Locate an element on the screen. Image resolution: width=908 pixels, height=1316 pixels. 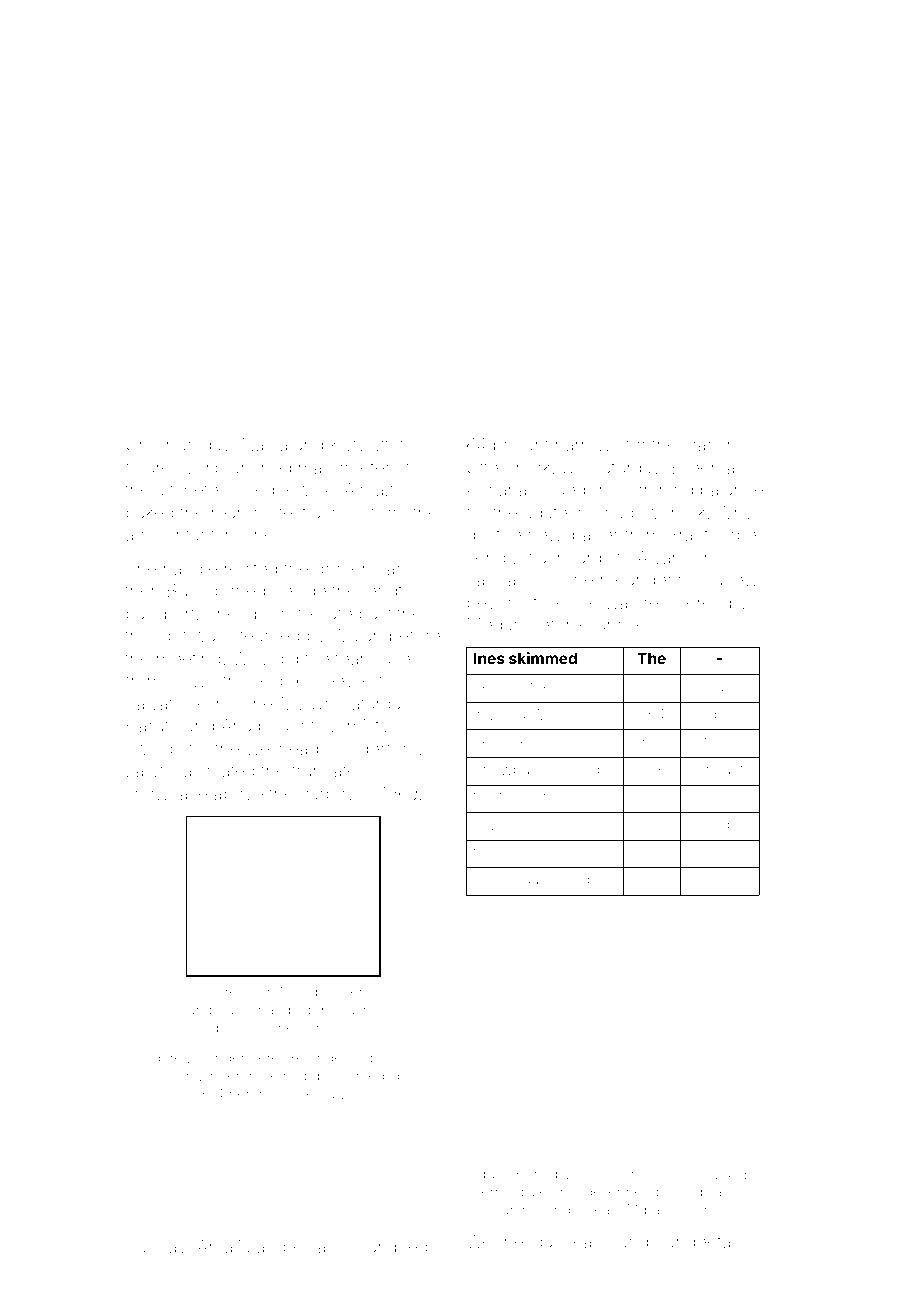
Every is located at coordinates (763, 1175).
